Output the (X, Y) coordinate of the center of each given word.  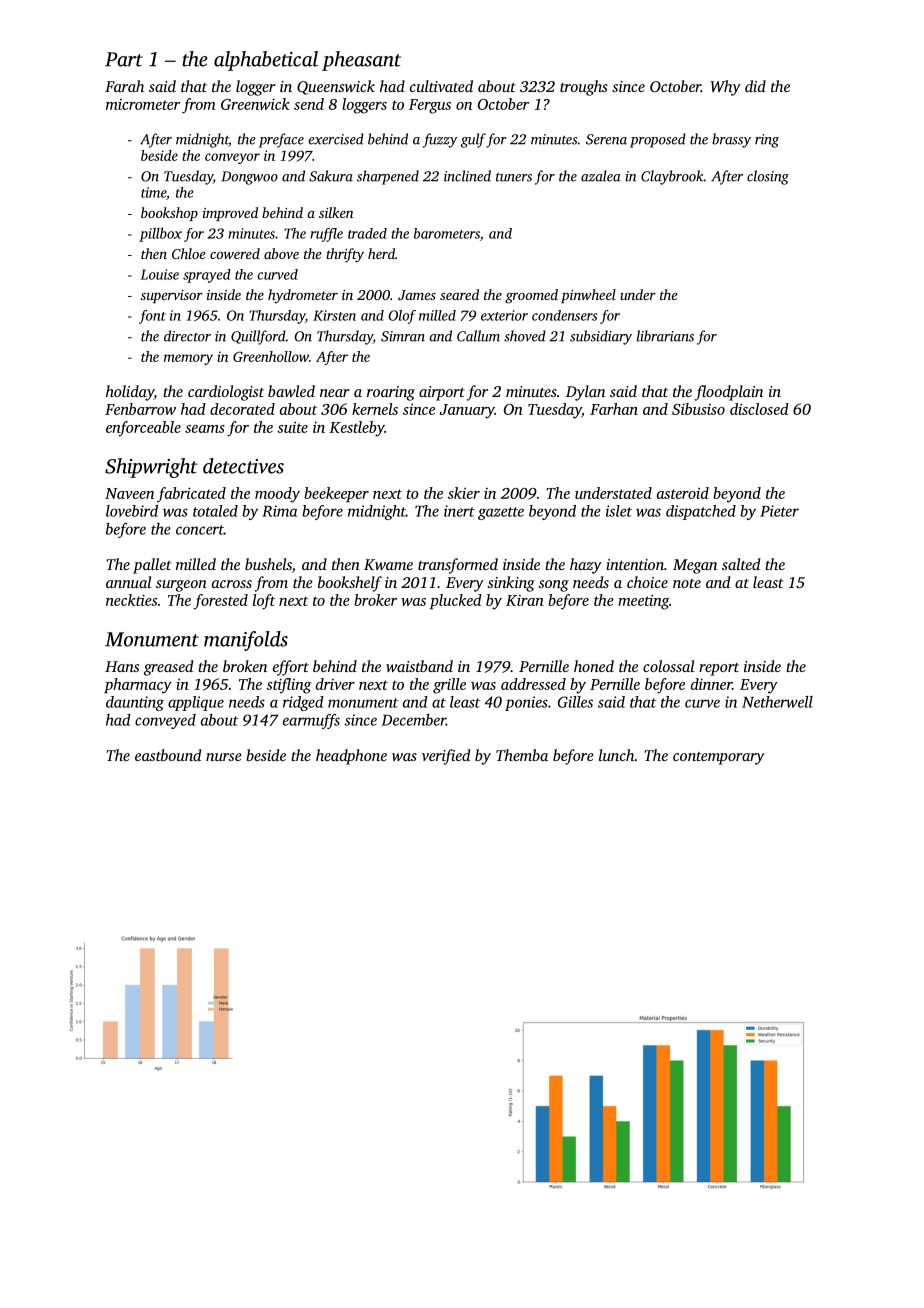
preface (281, 140)
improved (230, 214)
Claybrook (672, 177)
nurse (224, 757)
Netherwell (777, 702)
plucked (456, 601)
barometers (447, 233)
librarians (665, 336)
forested (221, 602)
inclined (467, 176)
